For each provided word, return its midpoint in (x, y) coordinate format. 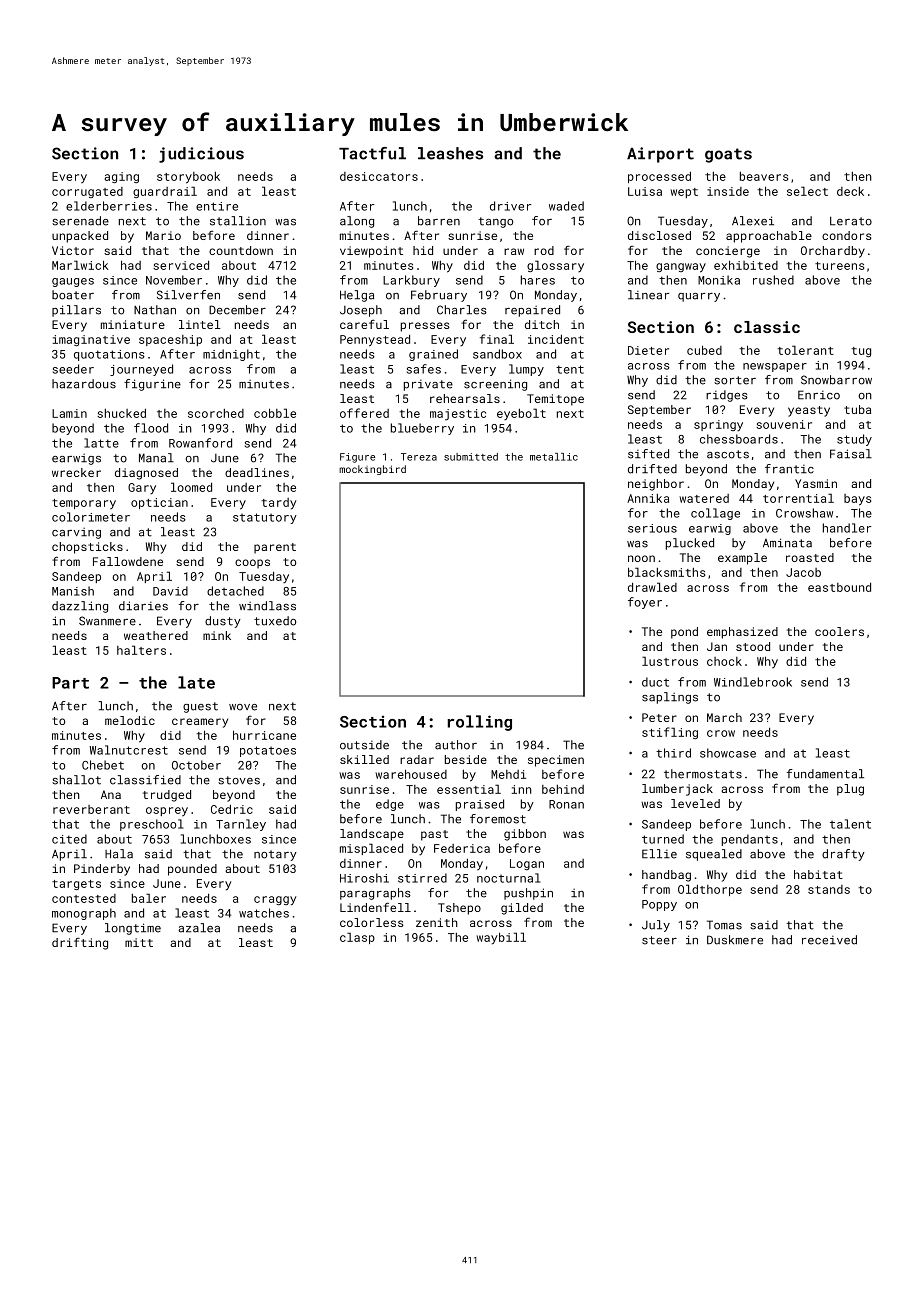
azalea (199, 928)
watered (704, 498)
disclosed (659, 235)
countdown (241, 250)
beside (466, 759)
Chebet (103, 765)
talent (850, 824)
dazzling (80, 607)
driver (510, 206)
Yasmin (816, 483)
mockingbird (372, 470)
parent (275, 548)
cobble (275, 413)
